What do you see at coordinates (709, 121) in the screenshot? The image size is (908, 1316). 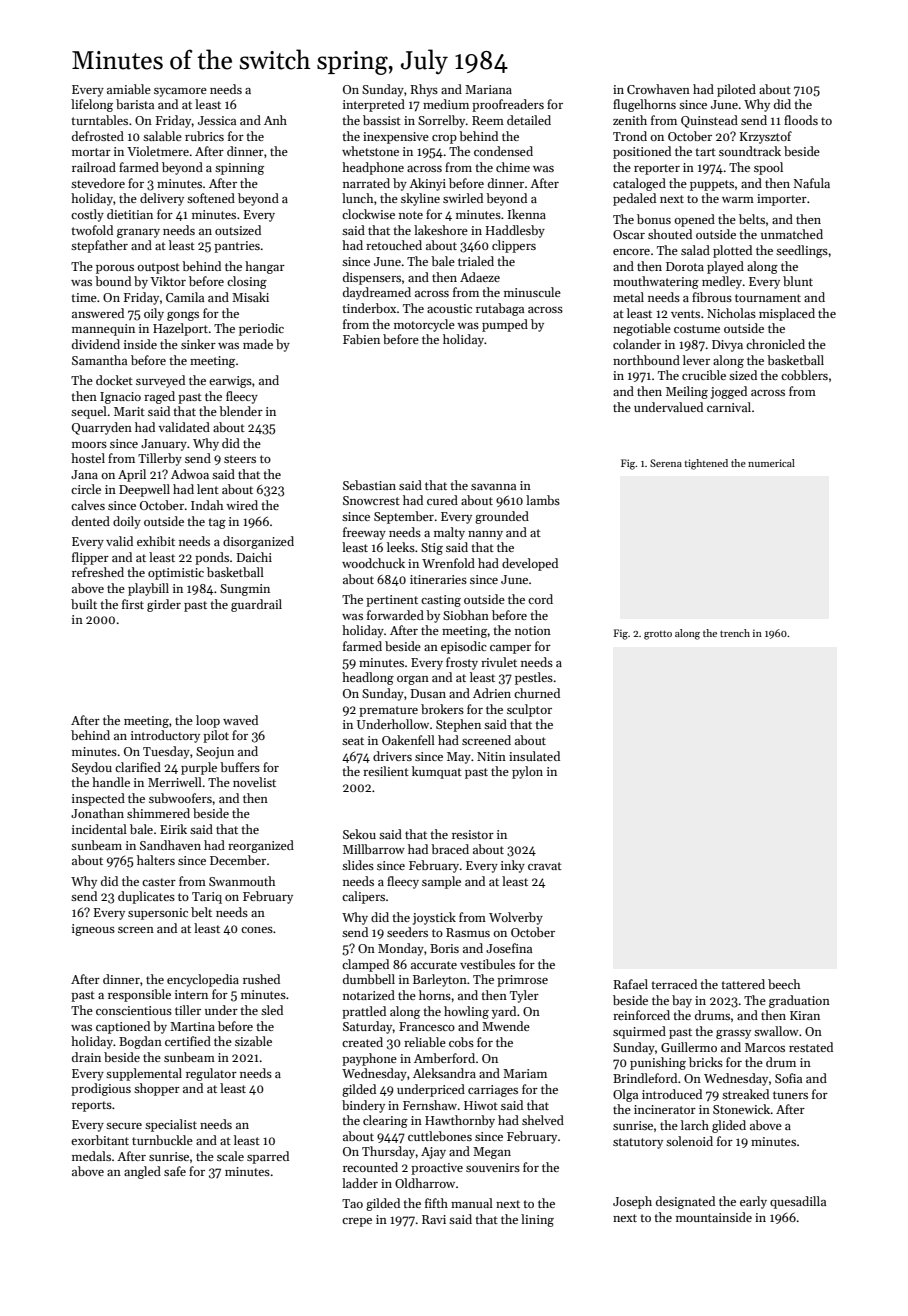 I see `Quinstead` at bounding box center [709, 121].
